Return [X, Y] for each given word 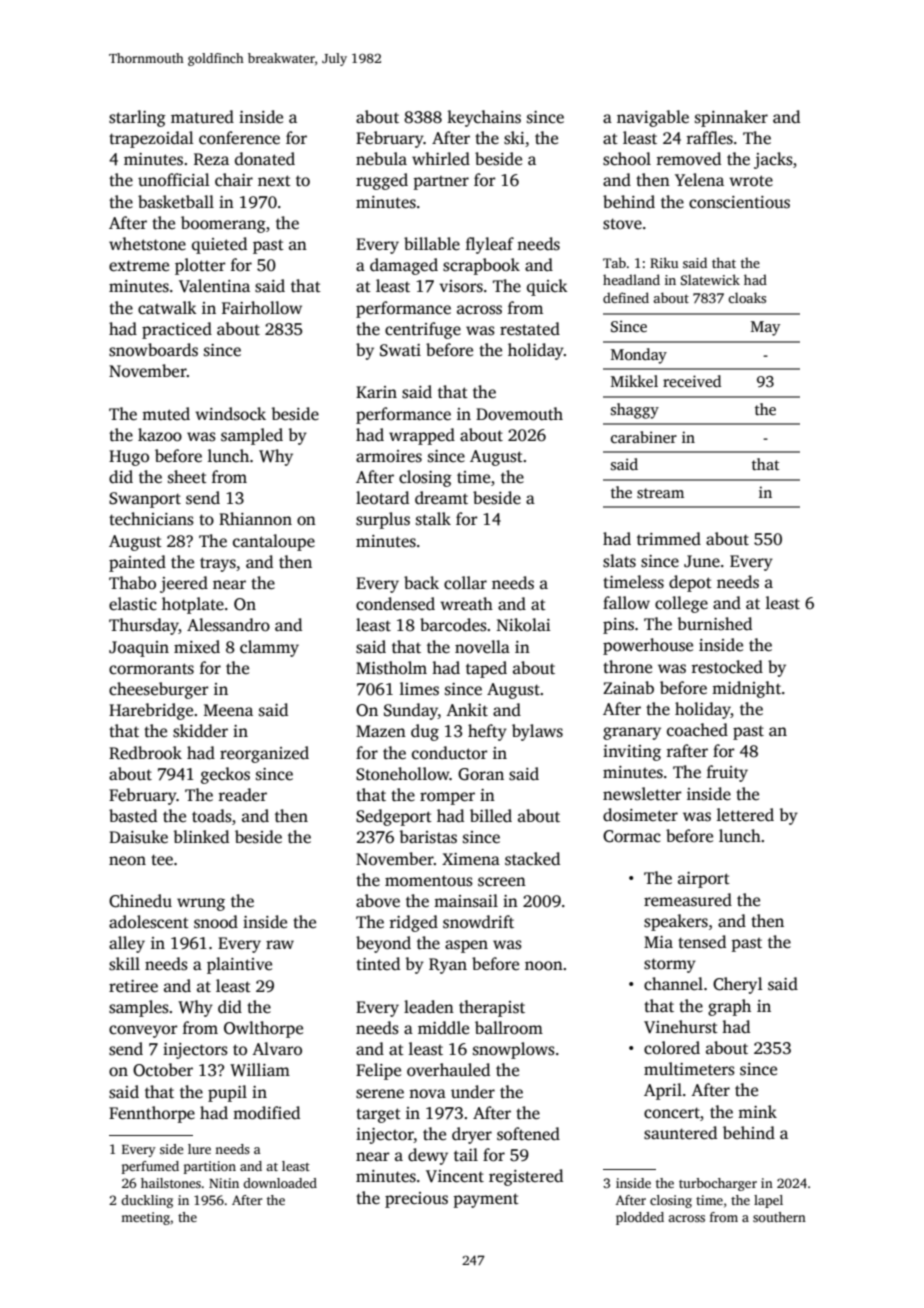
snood [216, 922]
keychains [484, 118]
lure [199, 1149]
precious [416, 1200]
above [378, 901]
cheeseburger [159, 690]
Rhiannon [255, 519]
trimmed [669, 539]
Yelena [699, 180]
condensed [395, 604]
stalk [433, 519]
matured [202, 117]
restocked [727, 667]
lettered [745, 815]
